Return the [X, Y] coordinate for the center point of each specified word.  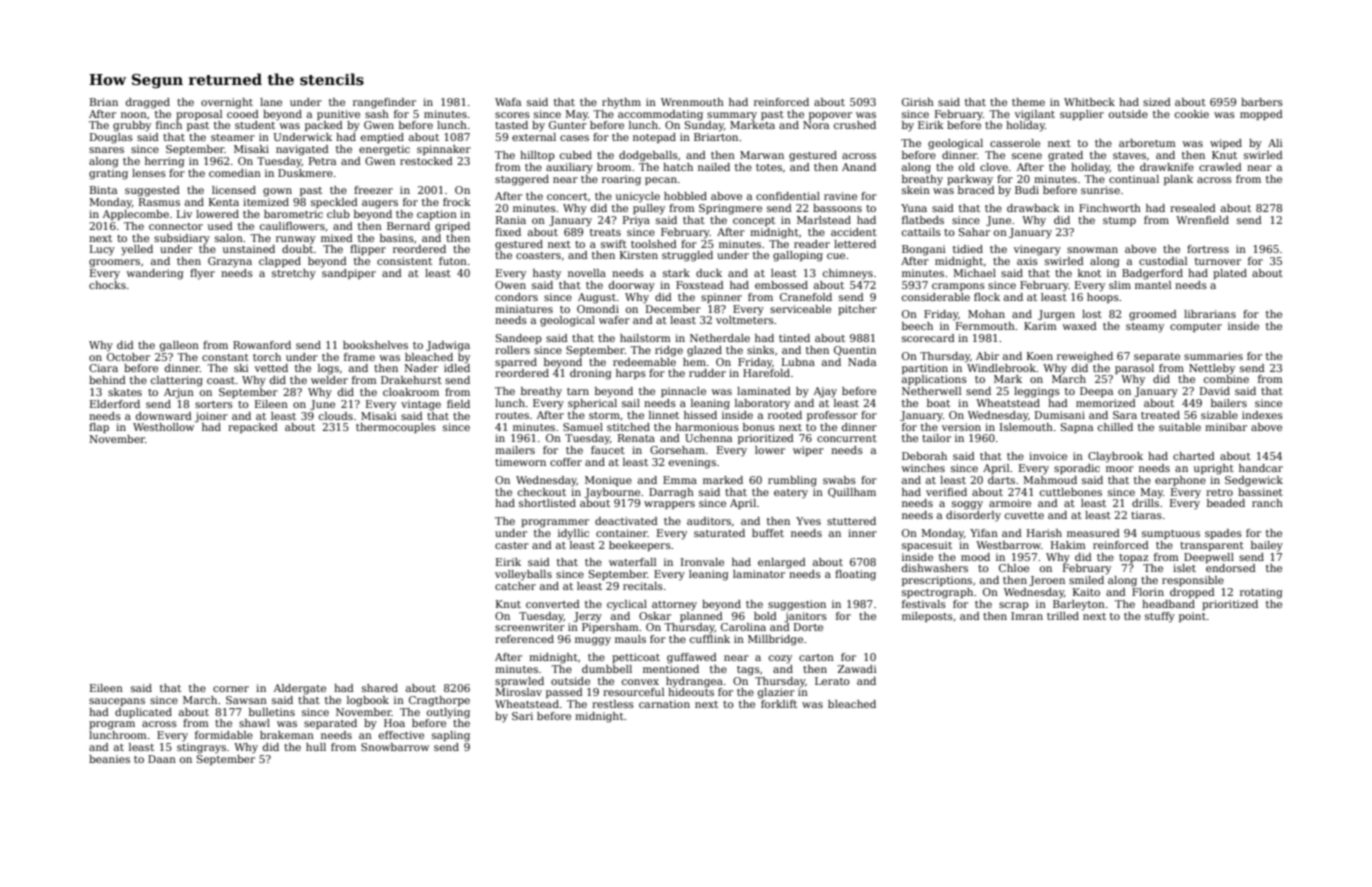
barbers [1262, 102]
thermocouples [396, 428]
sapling [451, 736]
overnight [227, 103]
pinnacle [683, 392]
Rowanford [262, 345]
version [961, 427]
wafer [614, 320]
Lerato [832, 681]
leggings [1037, 392]
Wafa [508, 102]
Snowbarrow [395, 747]
